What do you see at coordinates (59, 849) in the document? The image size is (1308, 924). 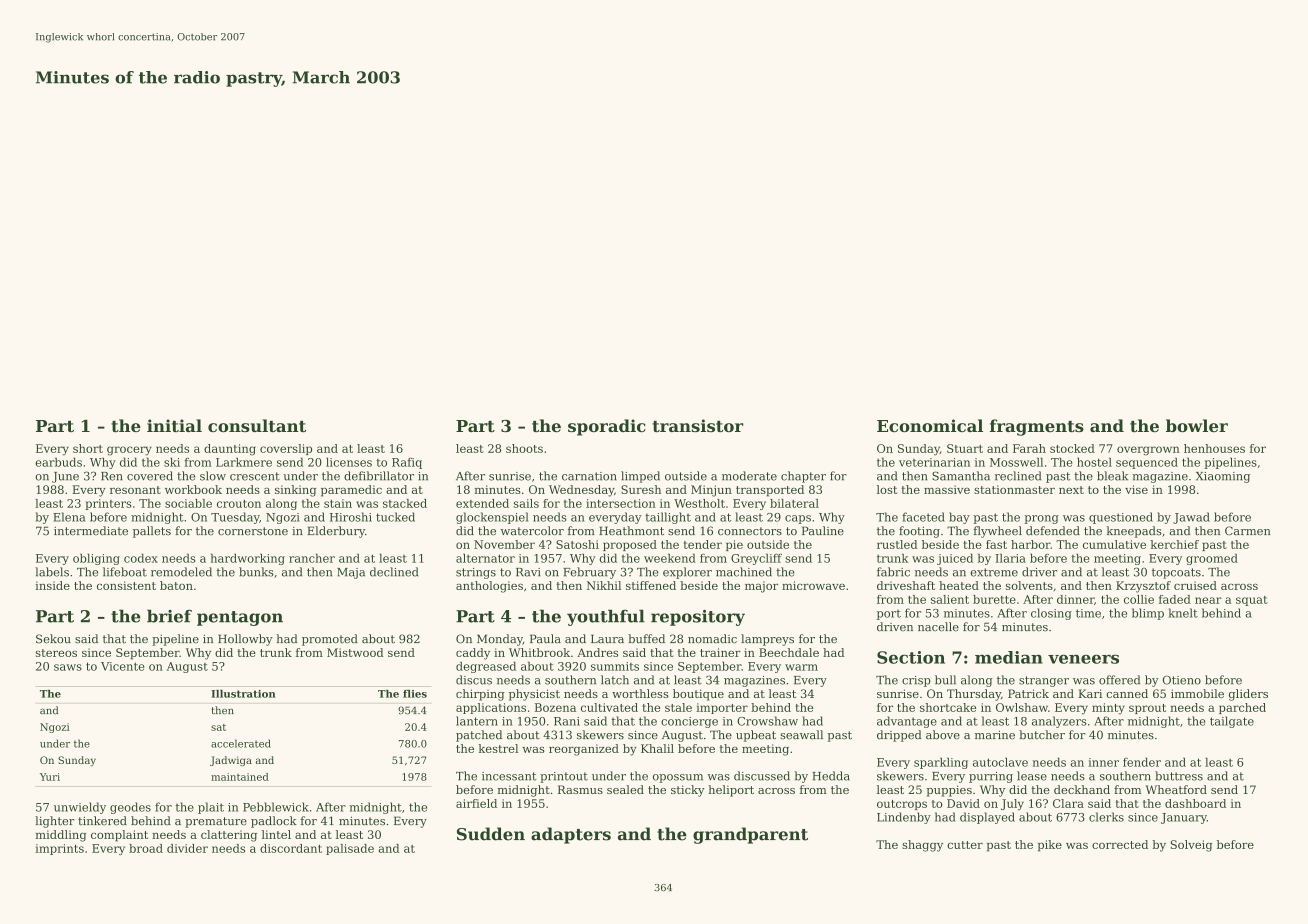 I see `imprints` at bounding box center [59, 849].
